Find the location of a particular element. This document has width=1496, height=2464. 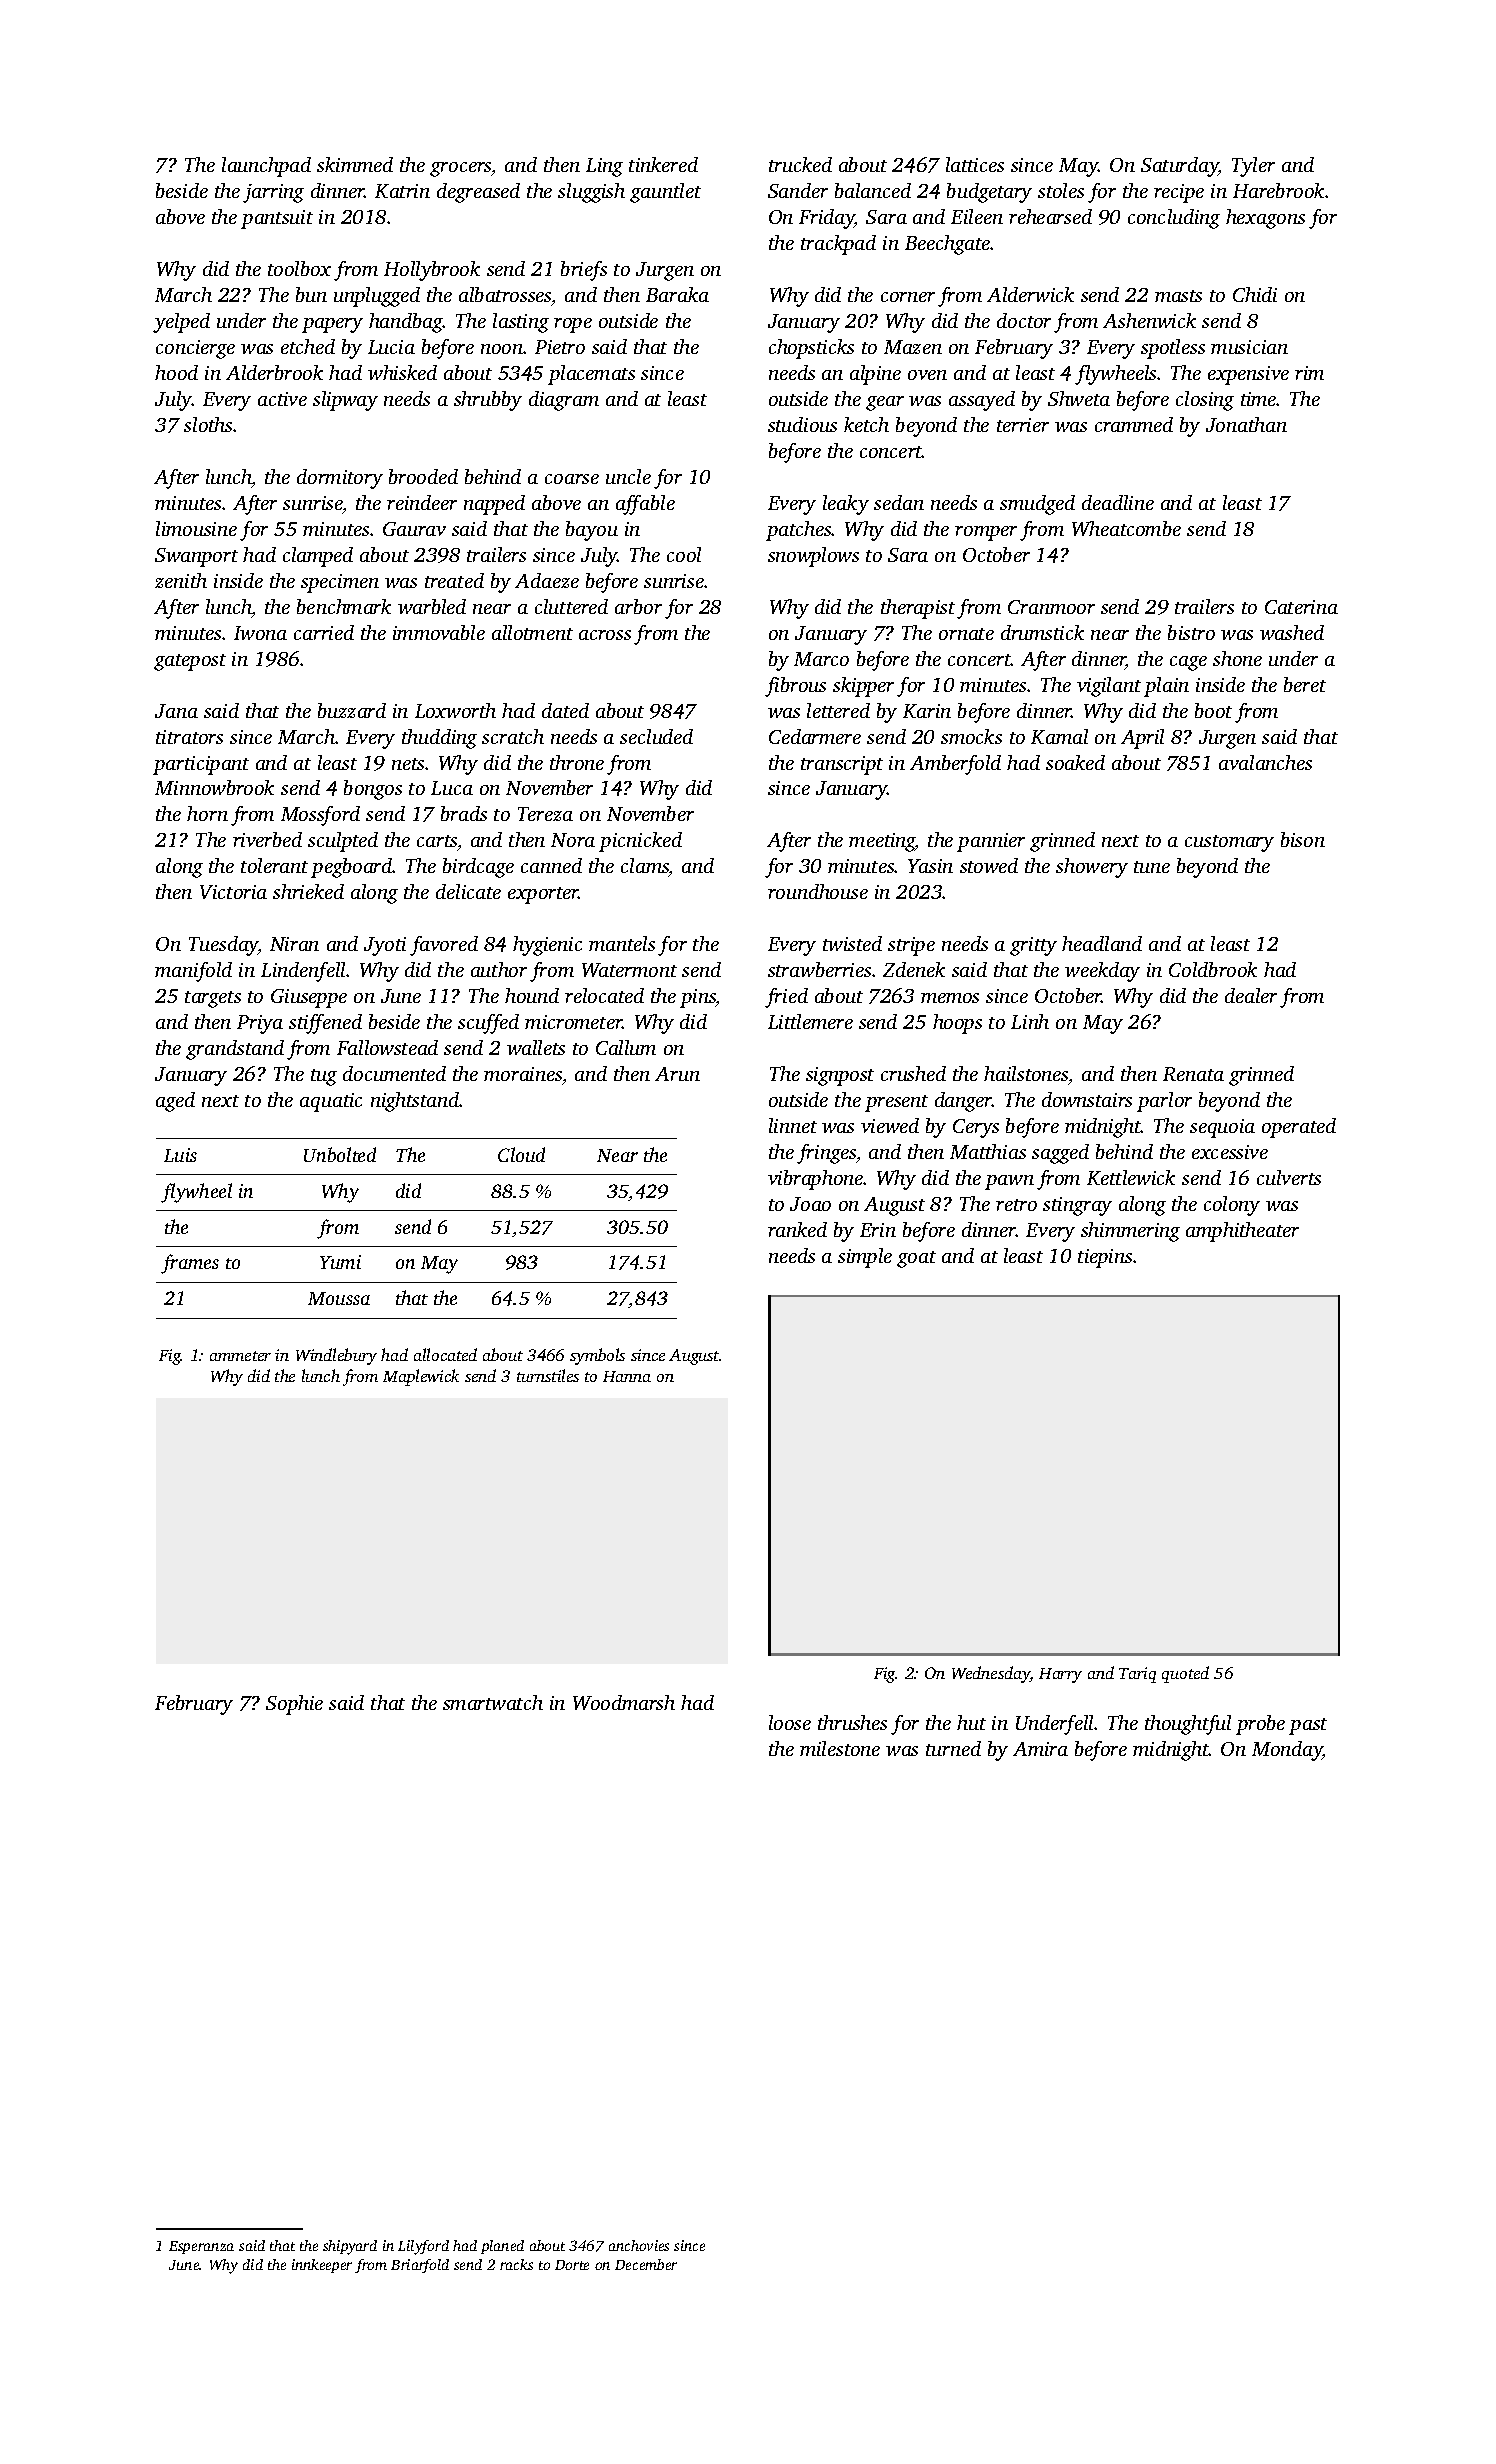

lattices is located at coordinates (975, 164).
